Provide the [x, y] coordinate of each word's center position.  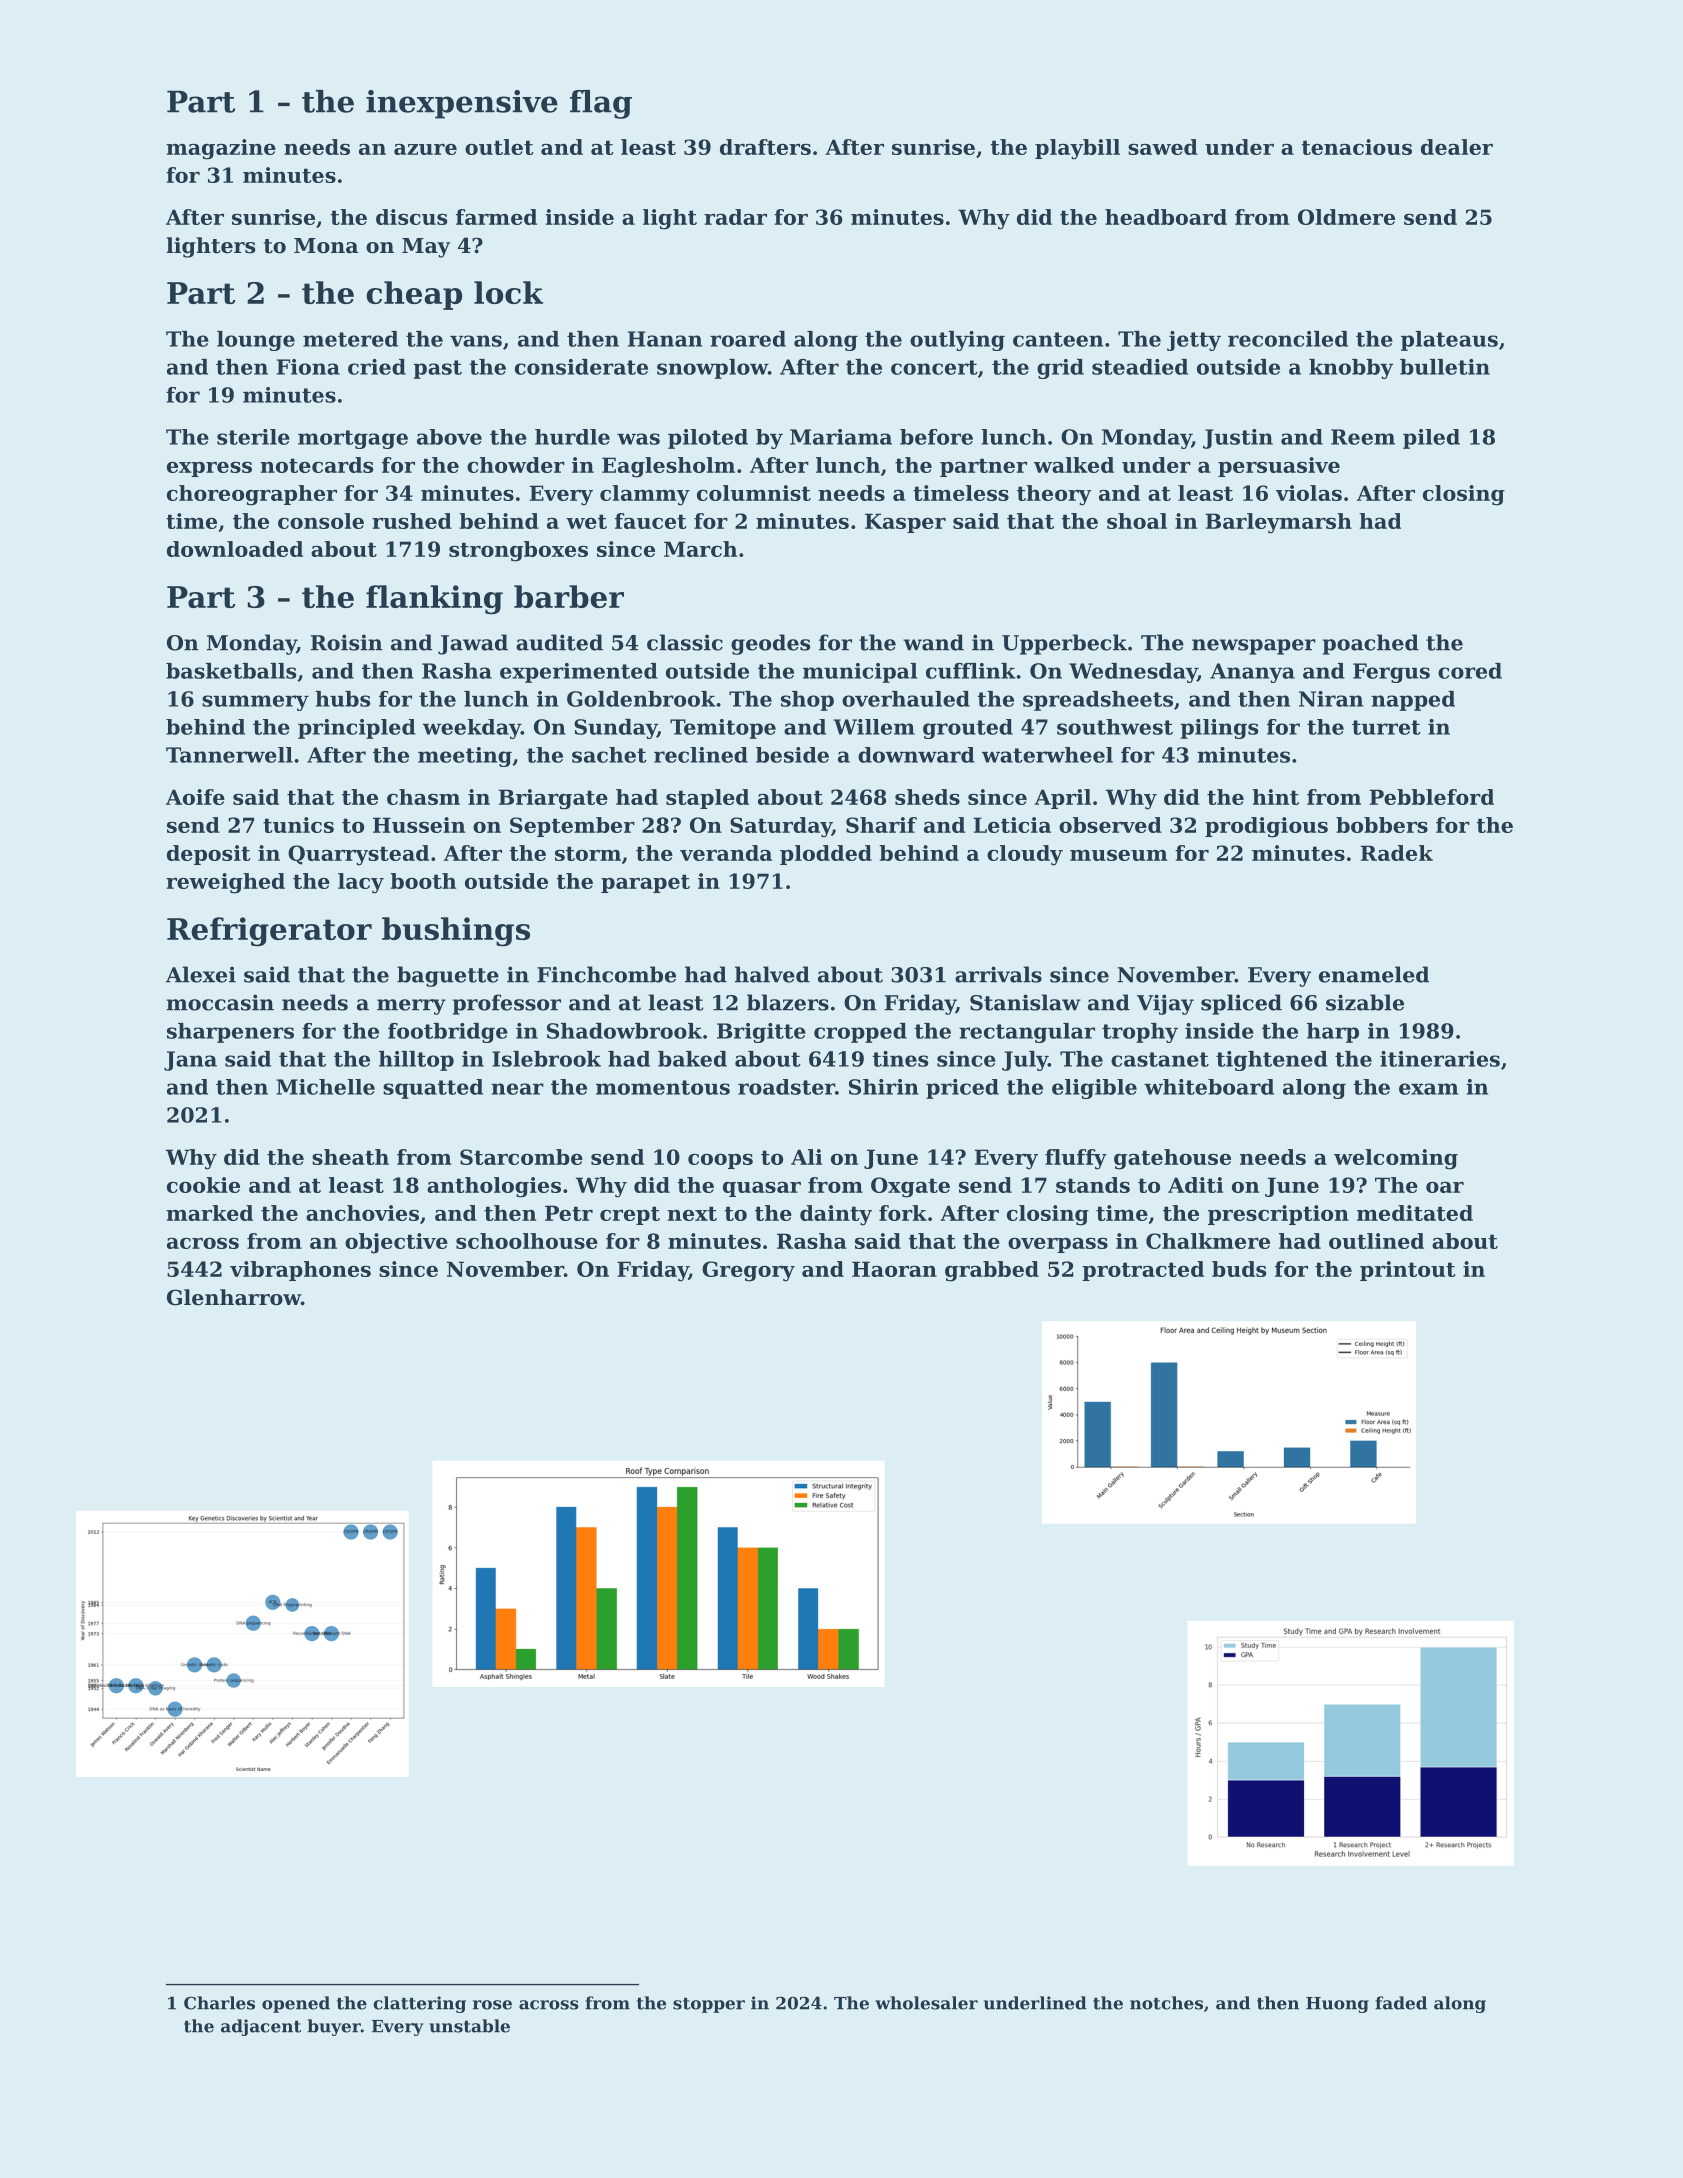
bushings [456, 932]
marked [209, 1213]
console [321, 521]
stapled [707, 799]
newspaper [1254, 647]
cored [1470, 671]
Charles [219, 2003]
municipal [860, 673]
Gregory [748, 1271]
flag [601, 104]
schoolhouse [527, 1241]
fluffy [1076, 1159]
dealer [1457, 147]
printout [1408, 1271]
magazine [221, 149]
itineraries [1440, 1059]
